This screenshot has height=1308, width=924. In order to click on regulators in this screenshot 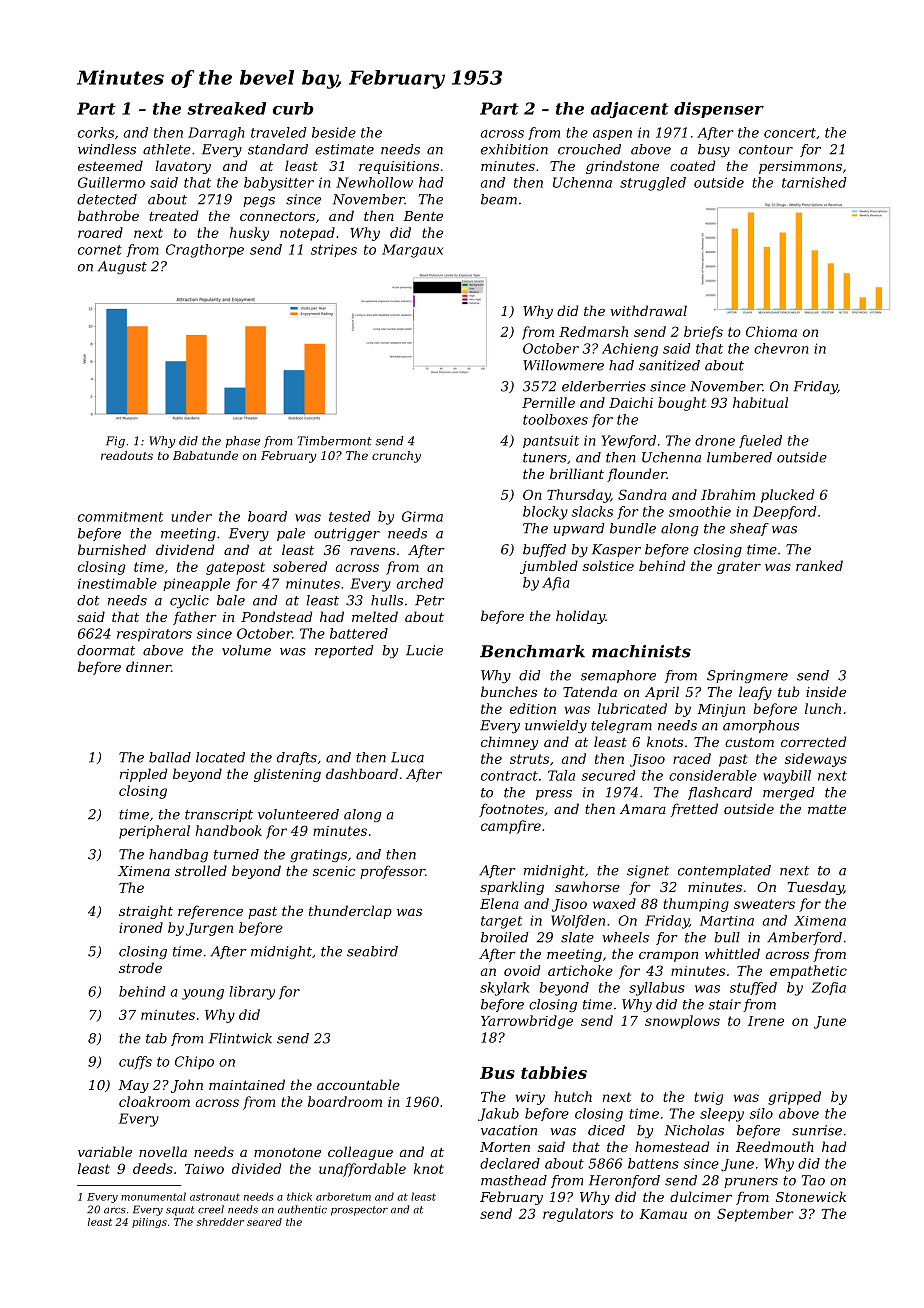, I will do `click(578, 1215)`.
